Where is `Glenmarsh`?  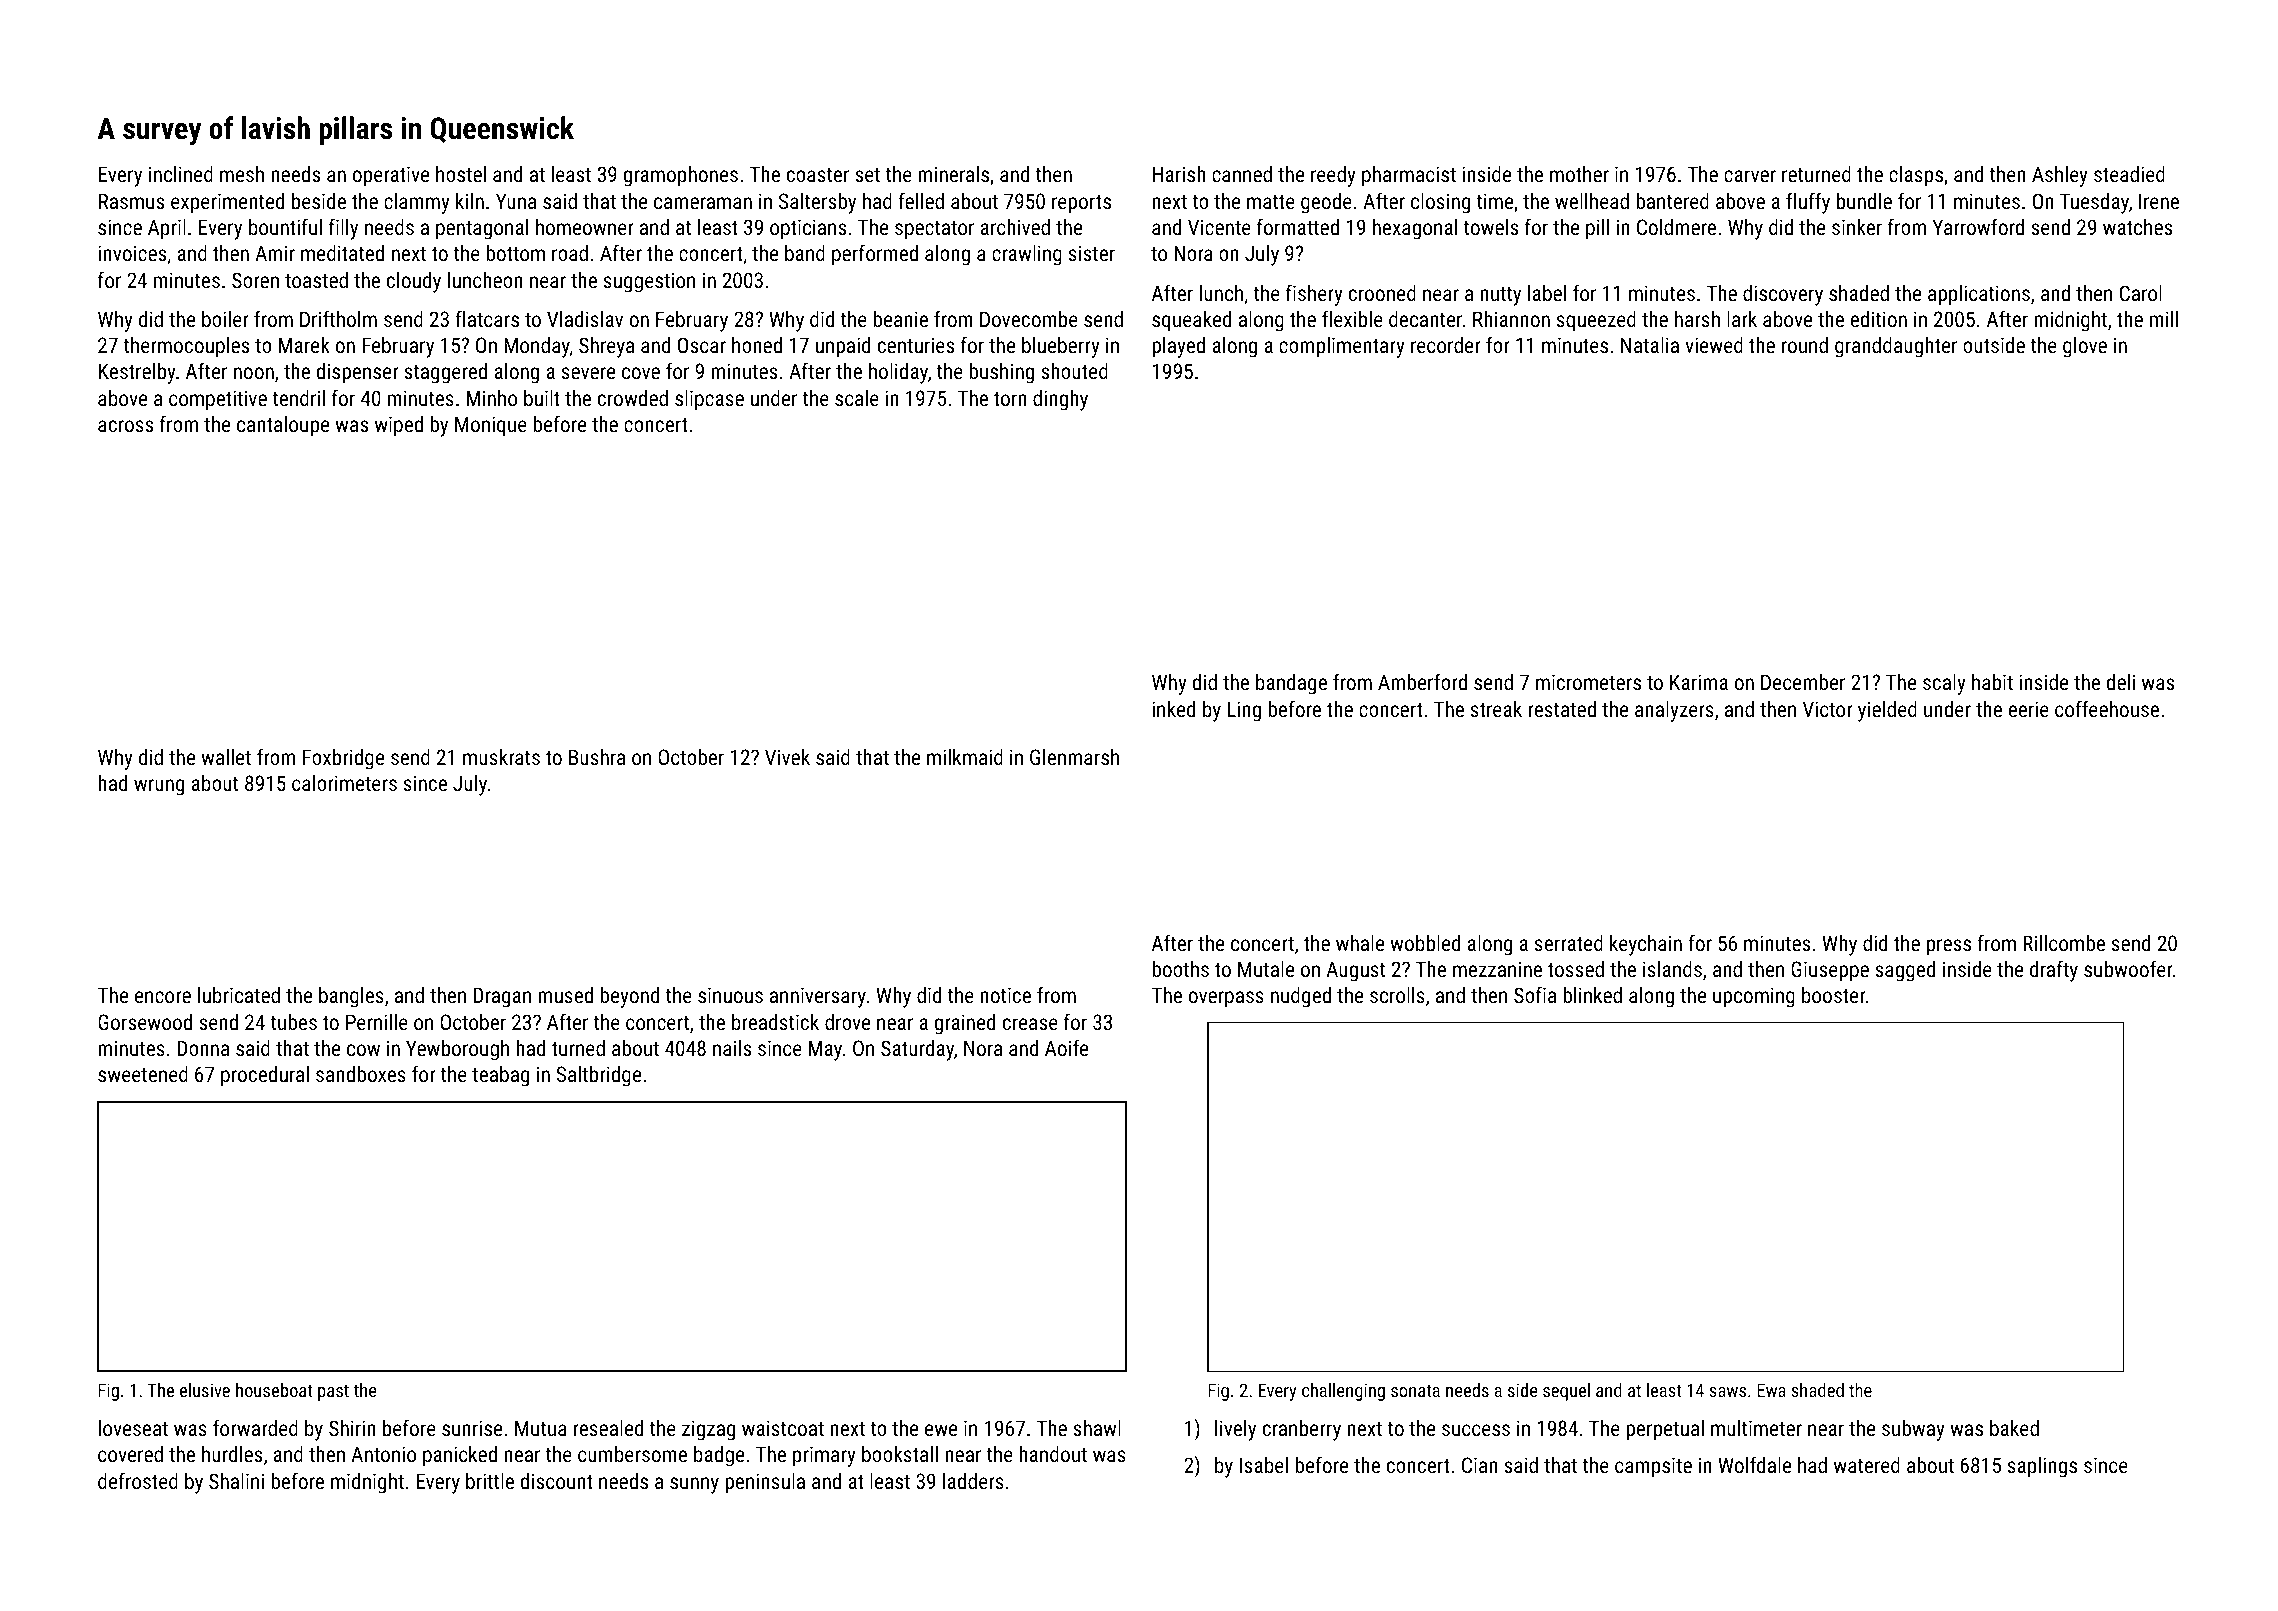 Glenmarsh is located at coordinates (1074, 757).
